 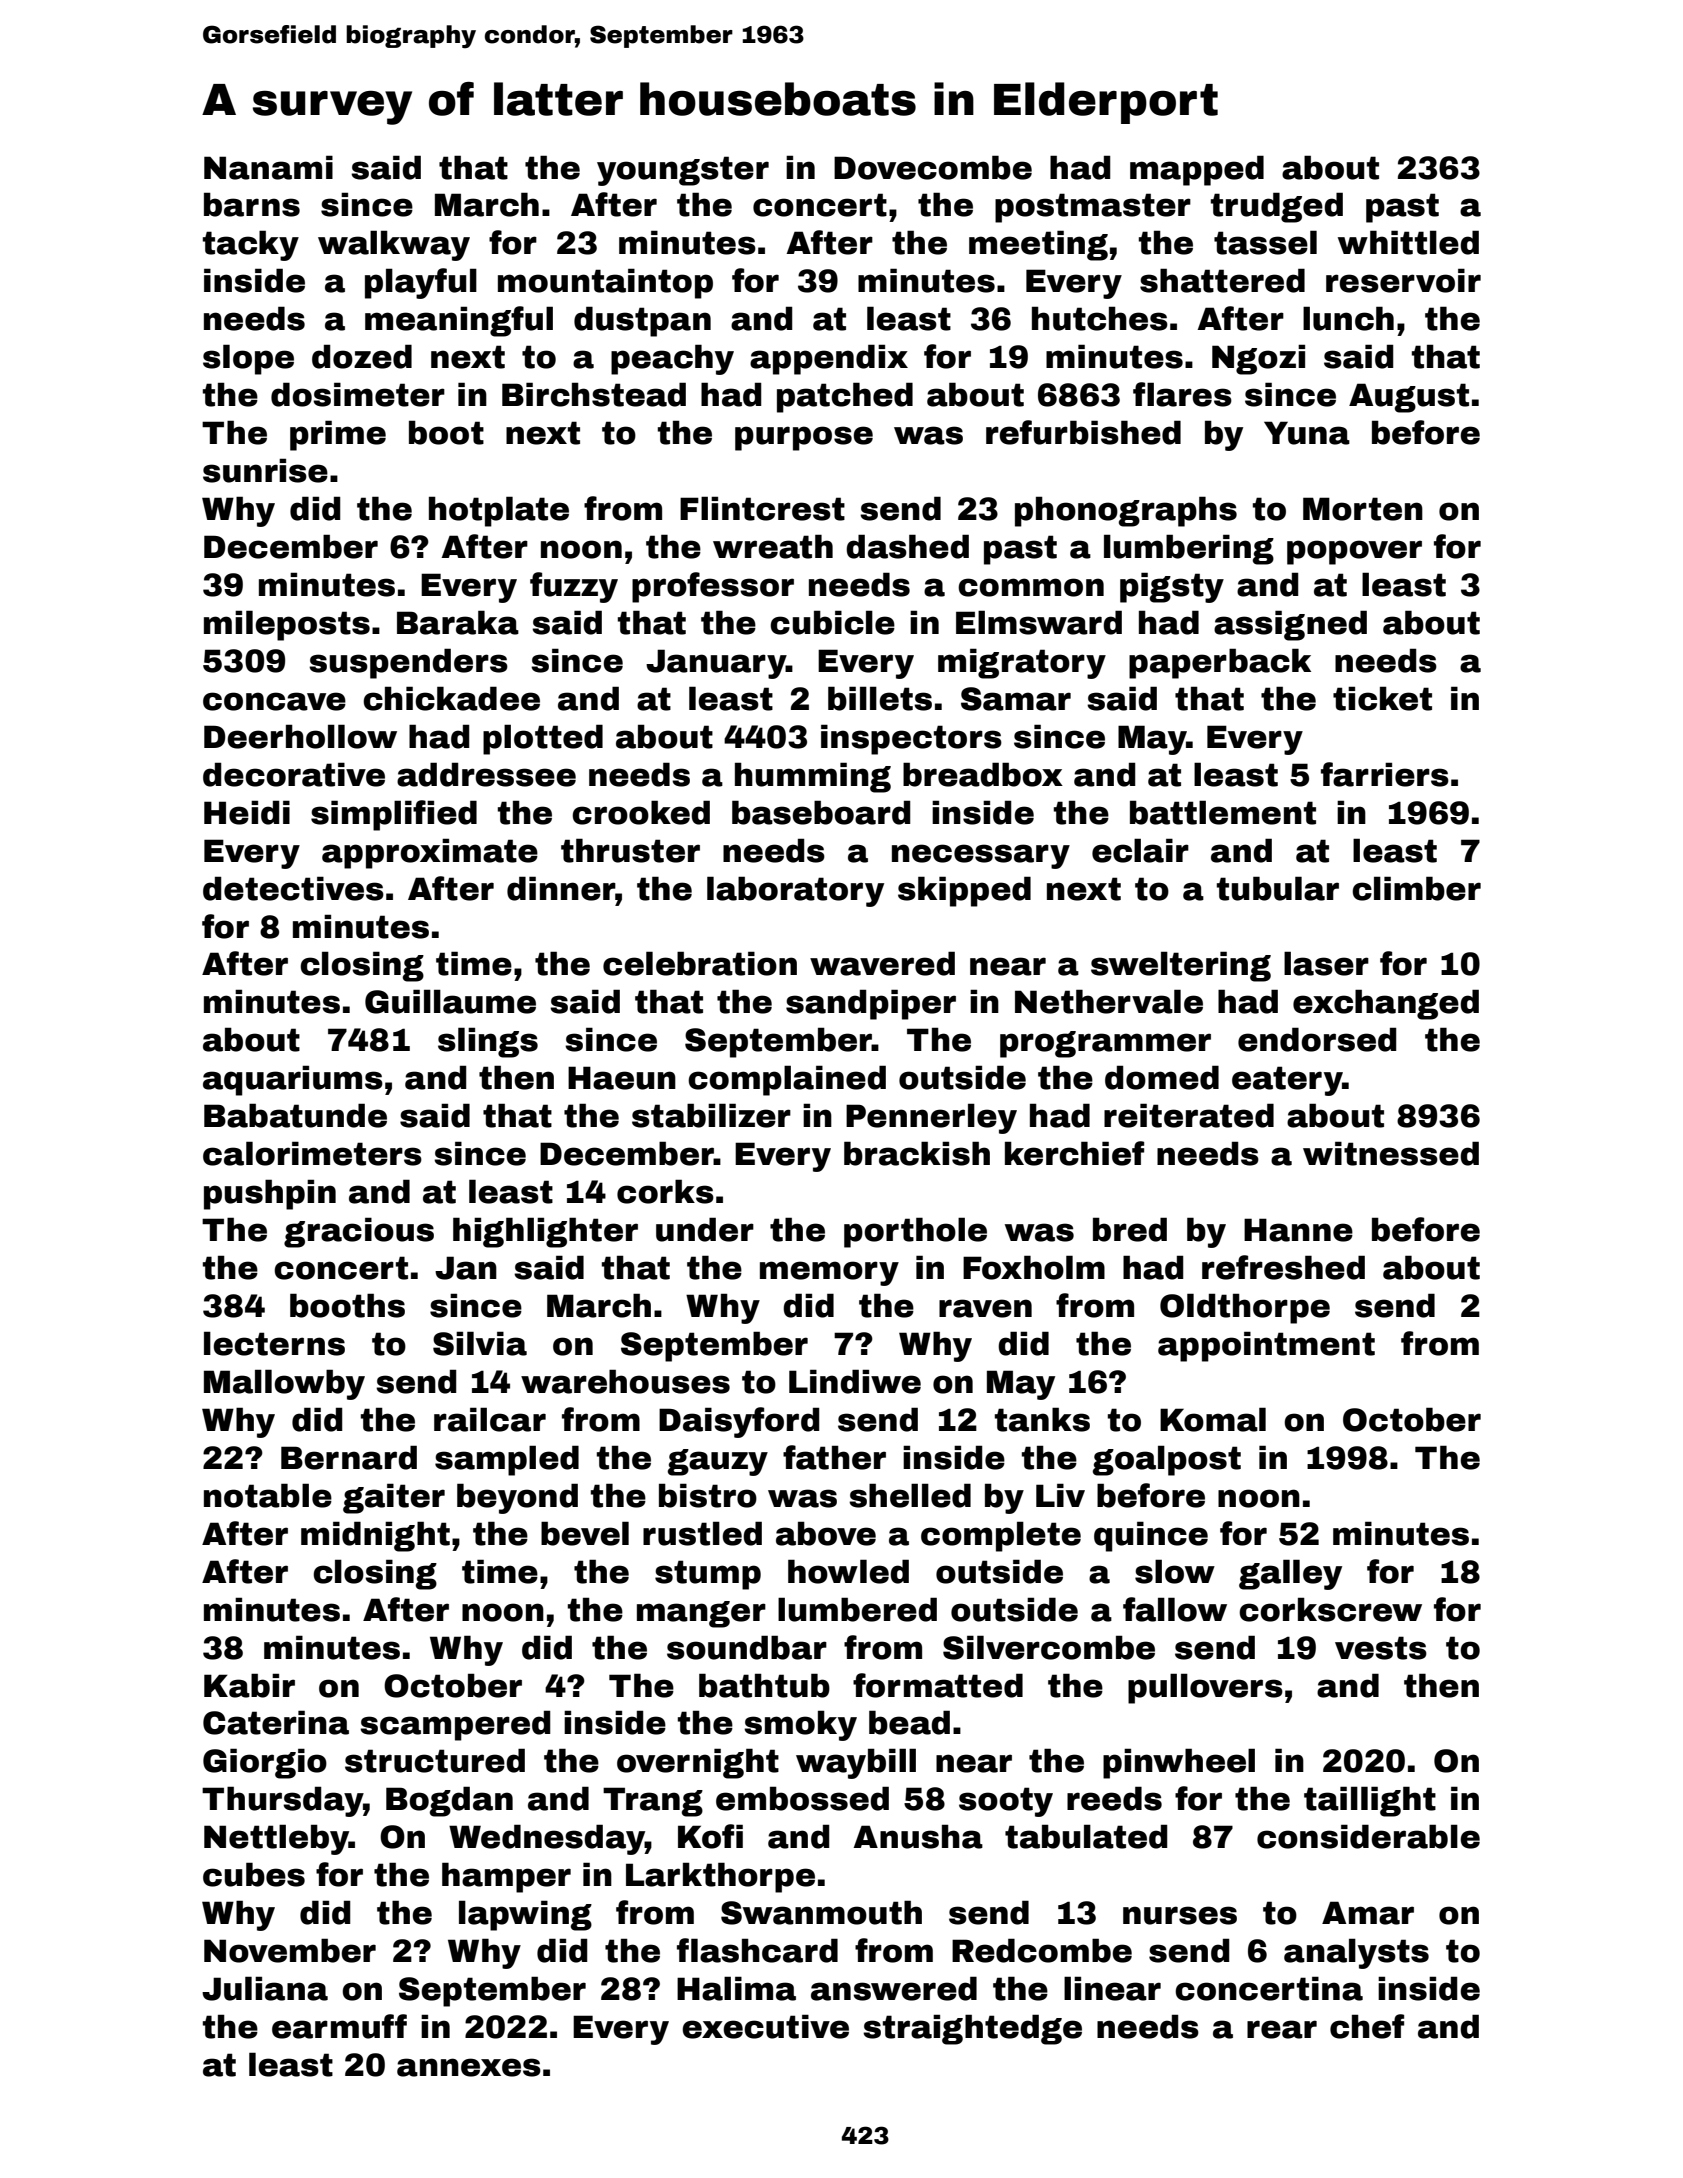 I want to click on August, so click(x=1409, y=398).
